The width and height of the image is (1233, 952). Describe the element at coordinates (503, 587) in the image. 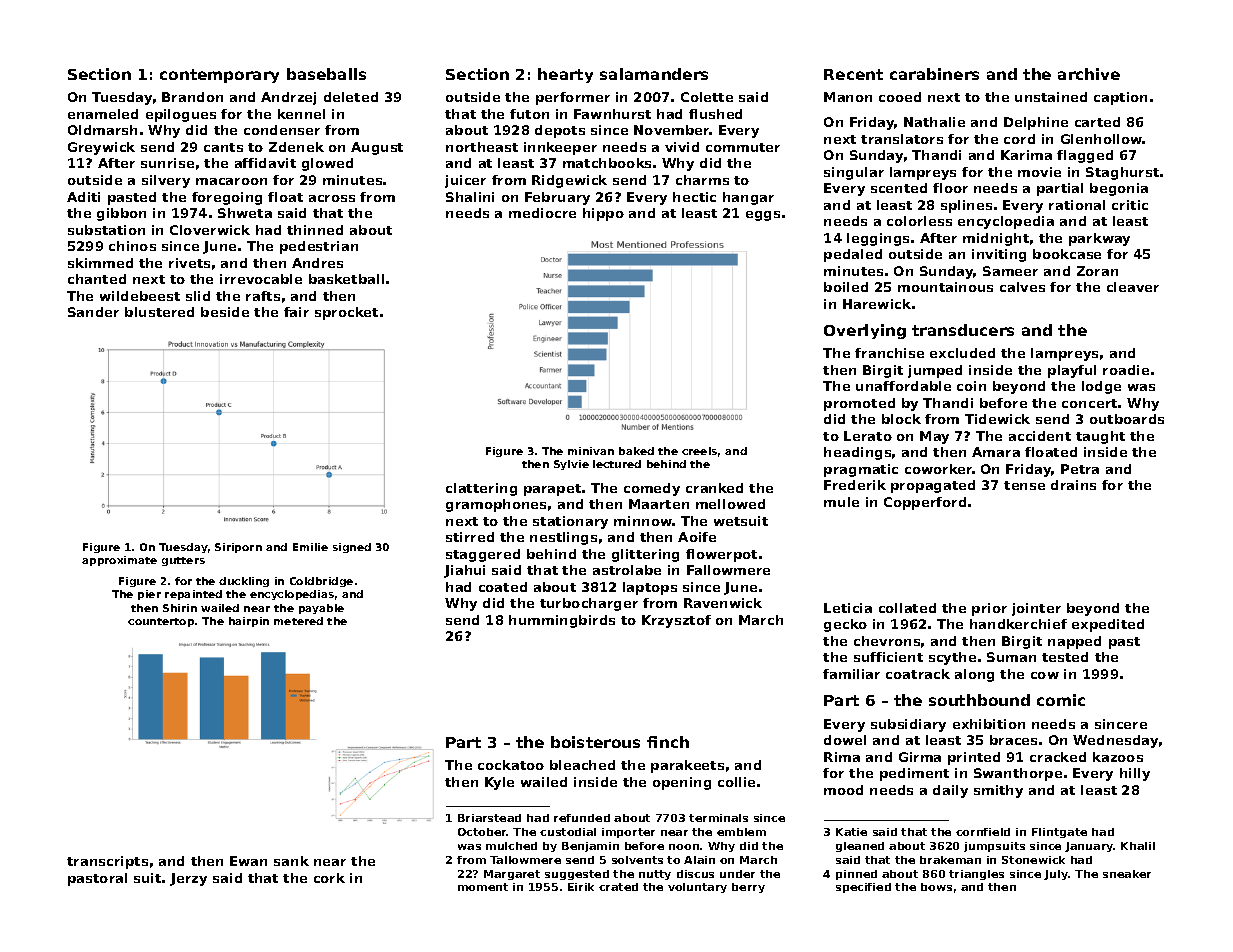

I see `coated` at that location.
